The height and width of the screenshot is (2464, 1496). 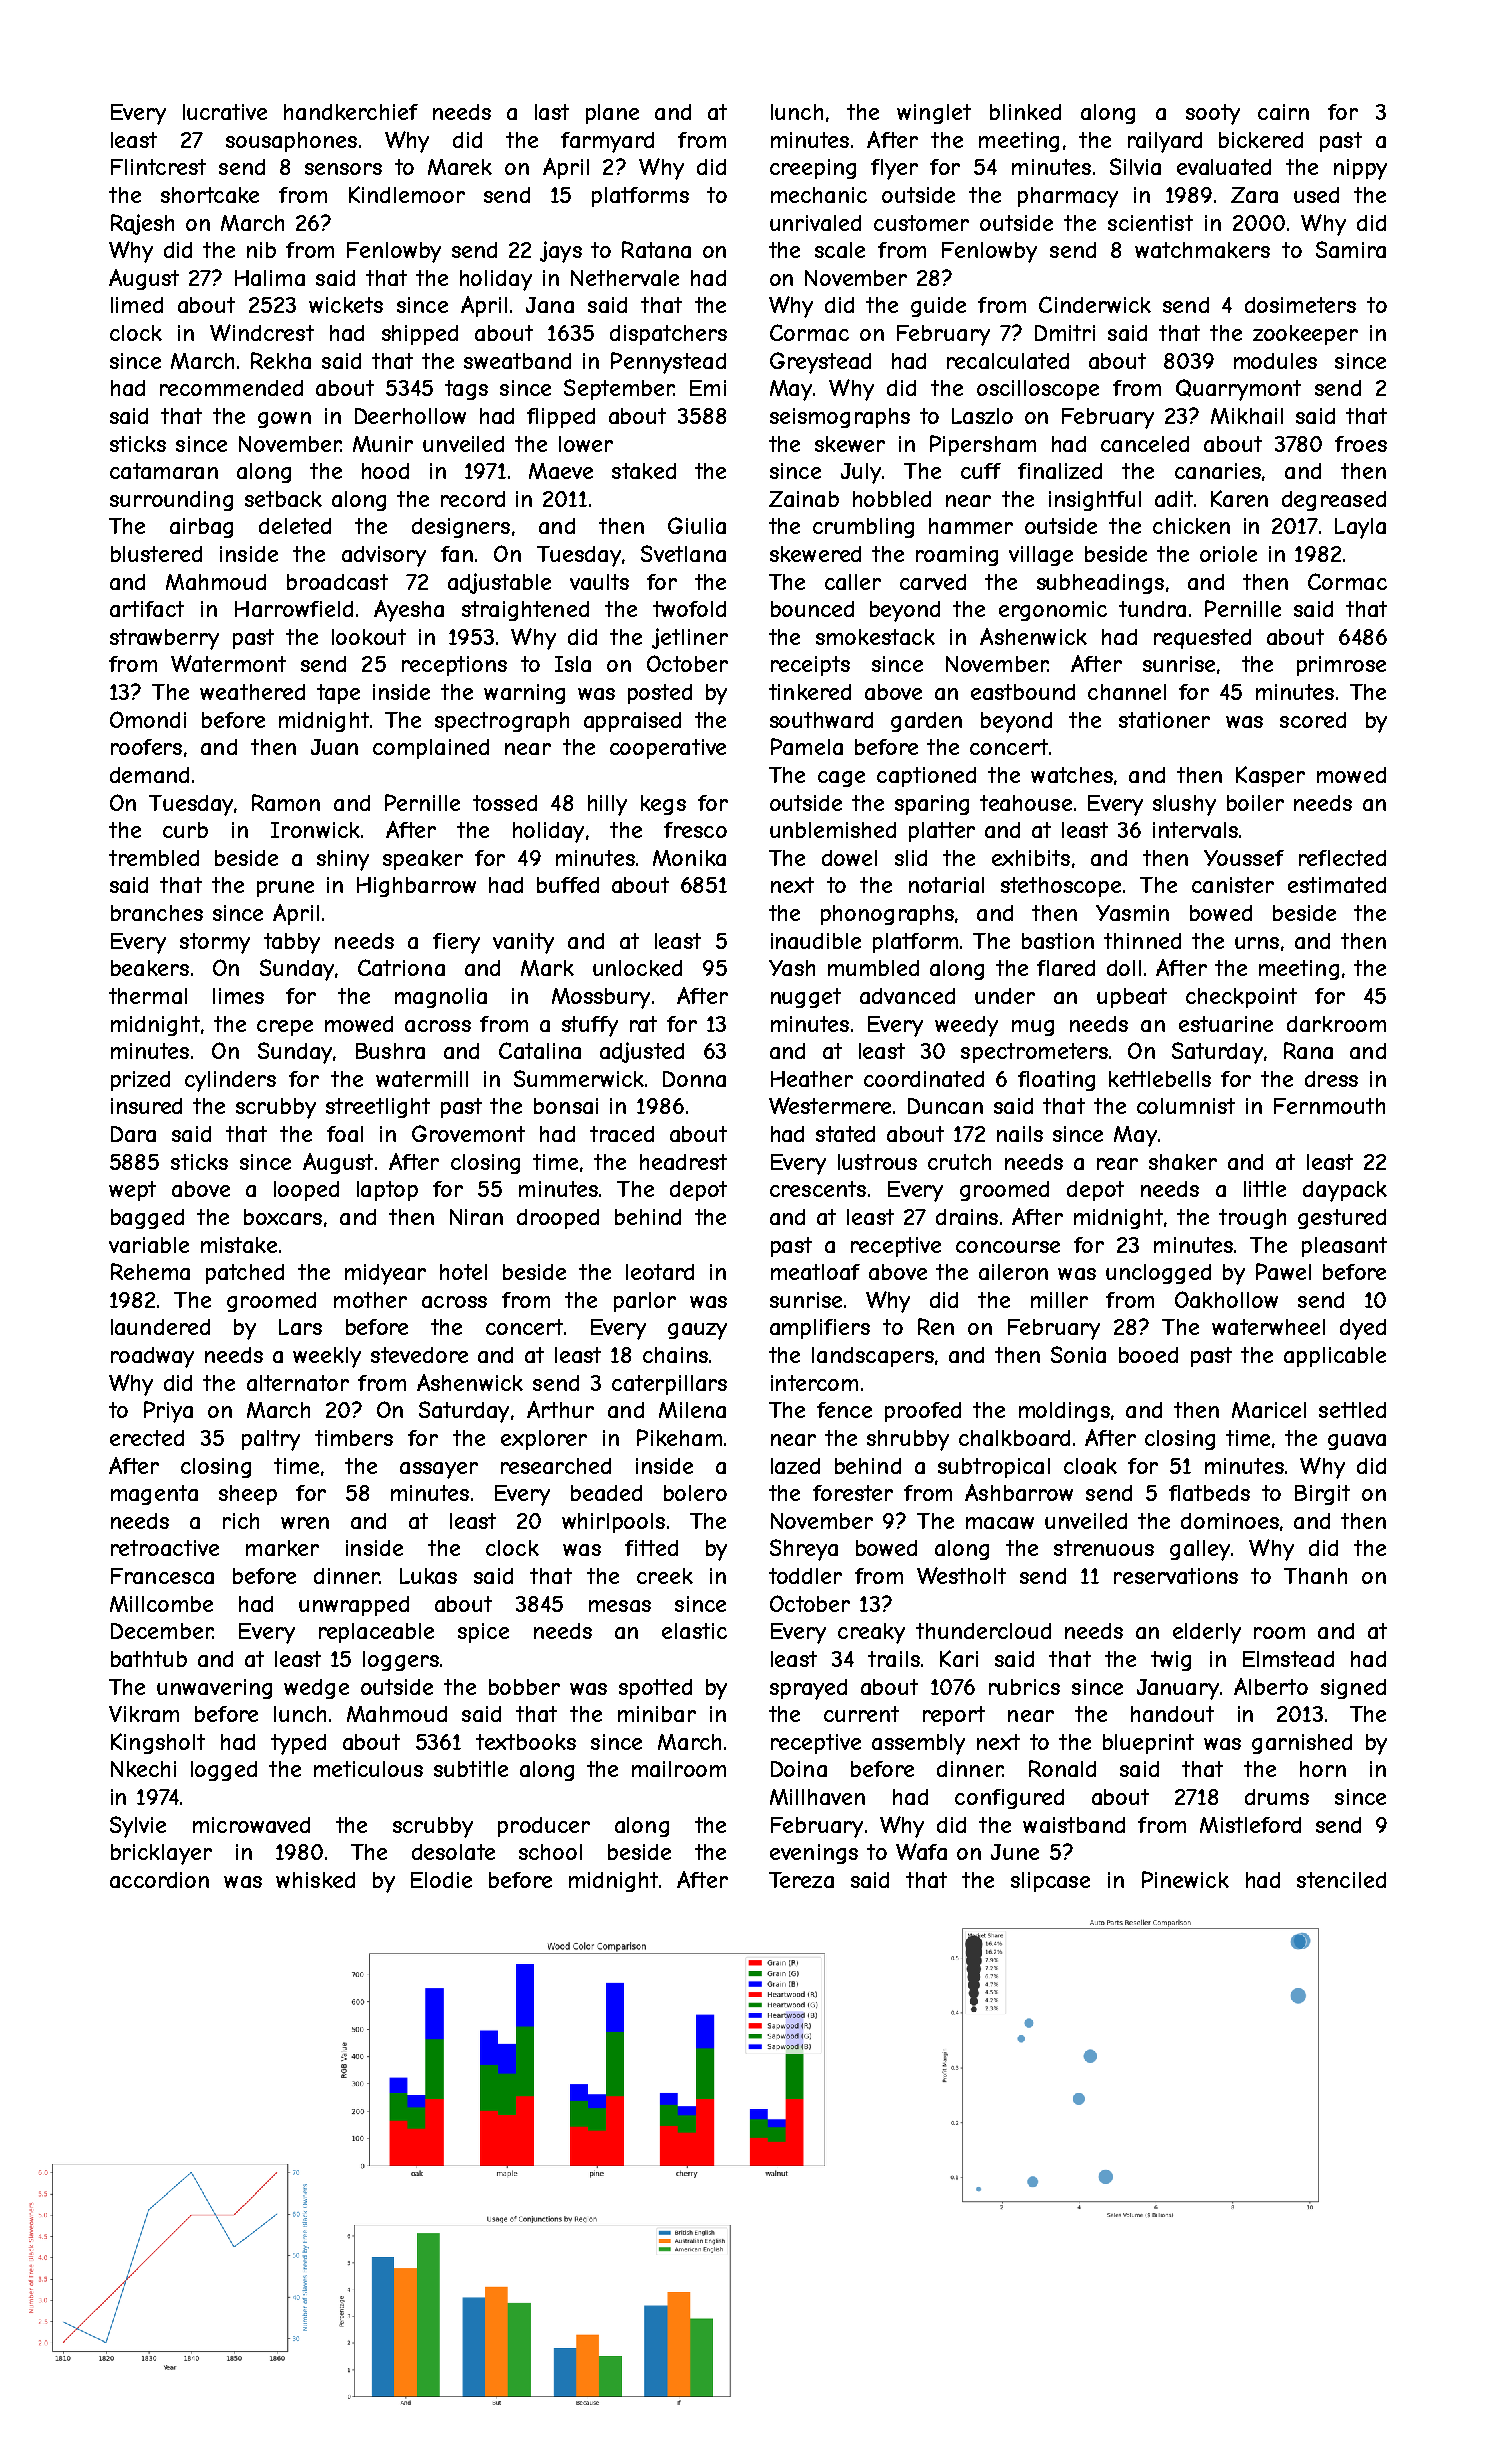 I want to click on tabby, so click(x=292, y=943).
